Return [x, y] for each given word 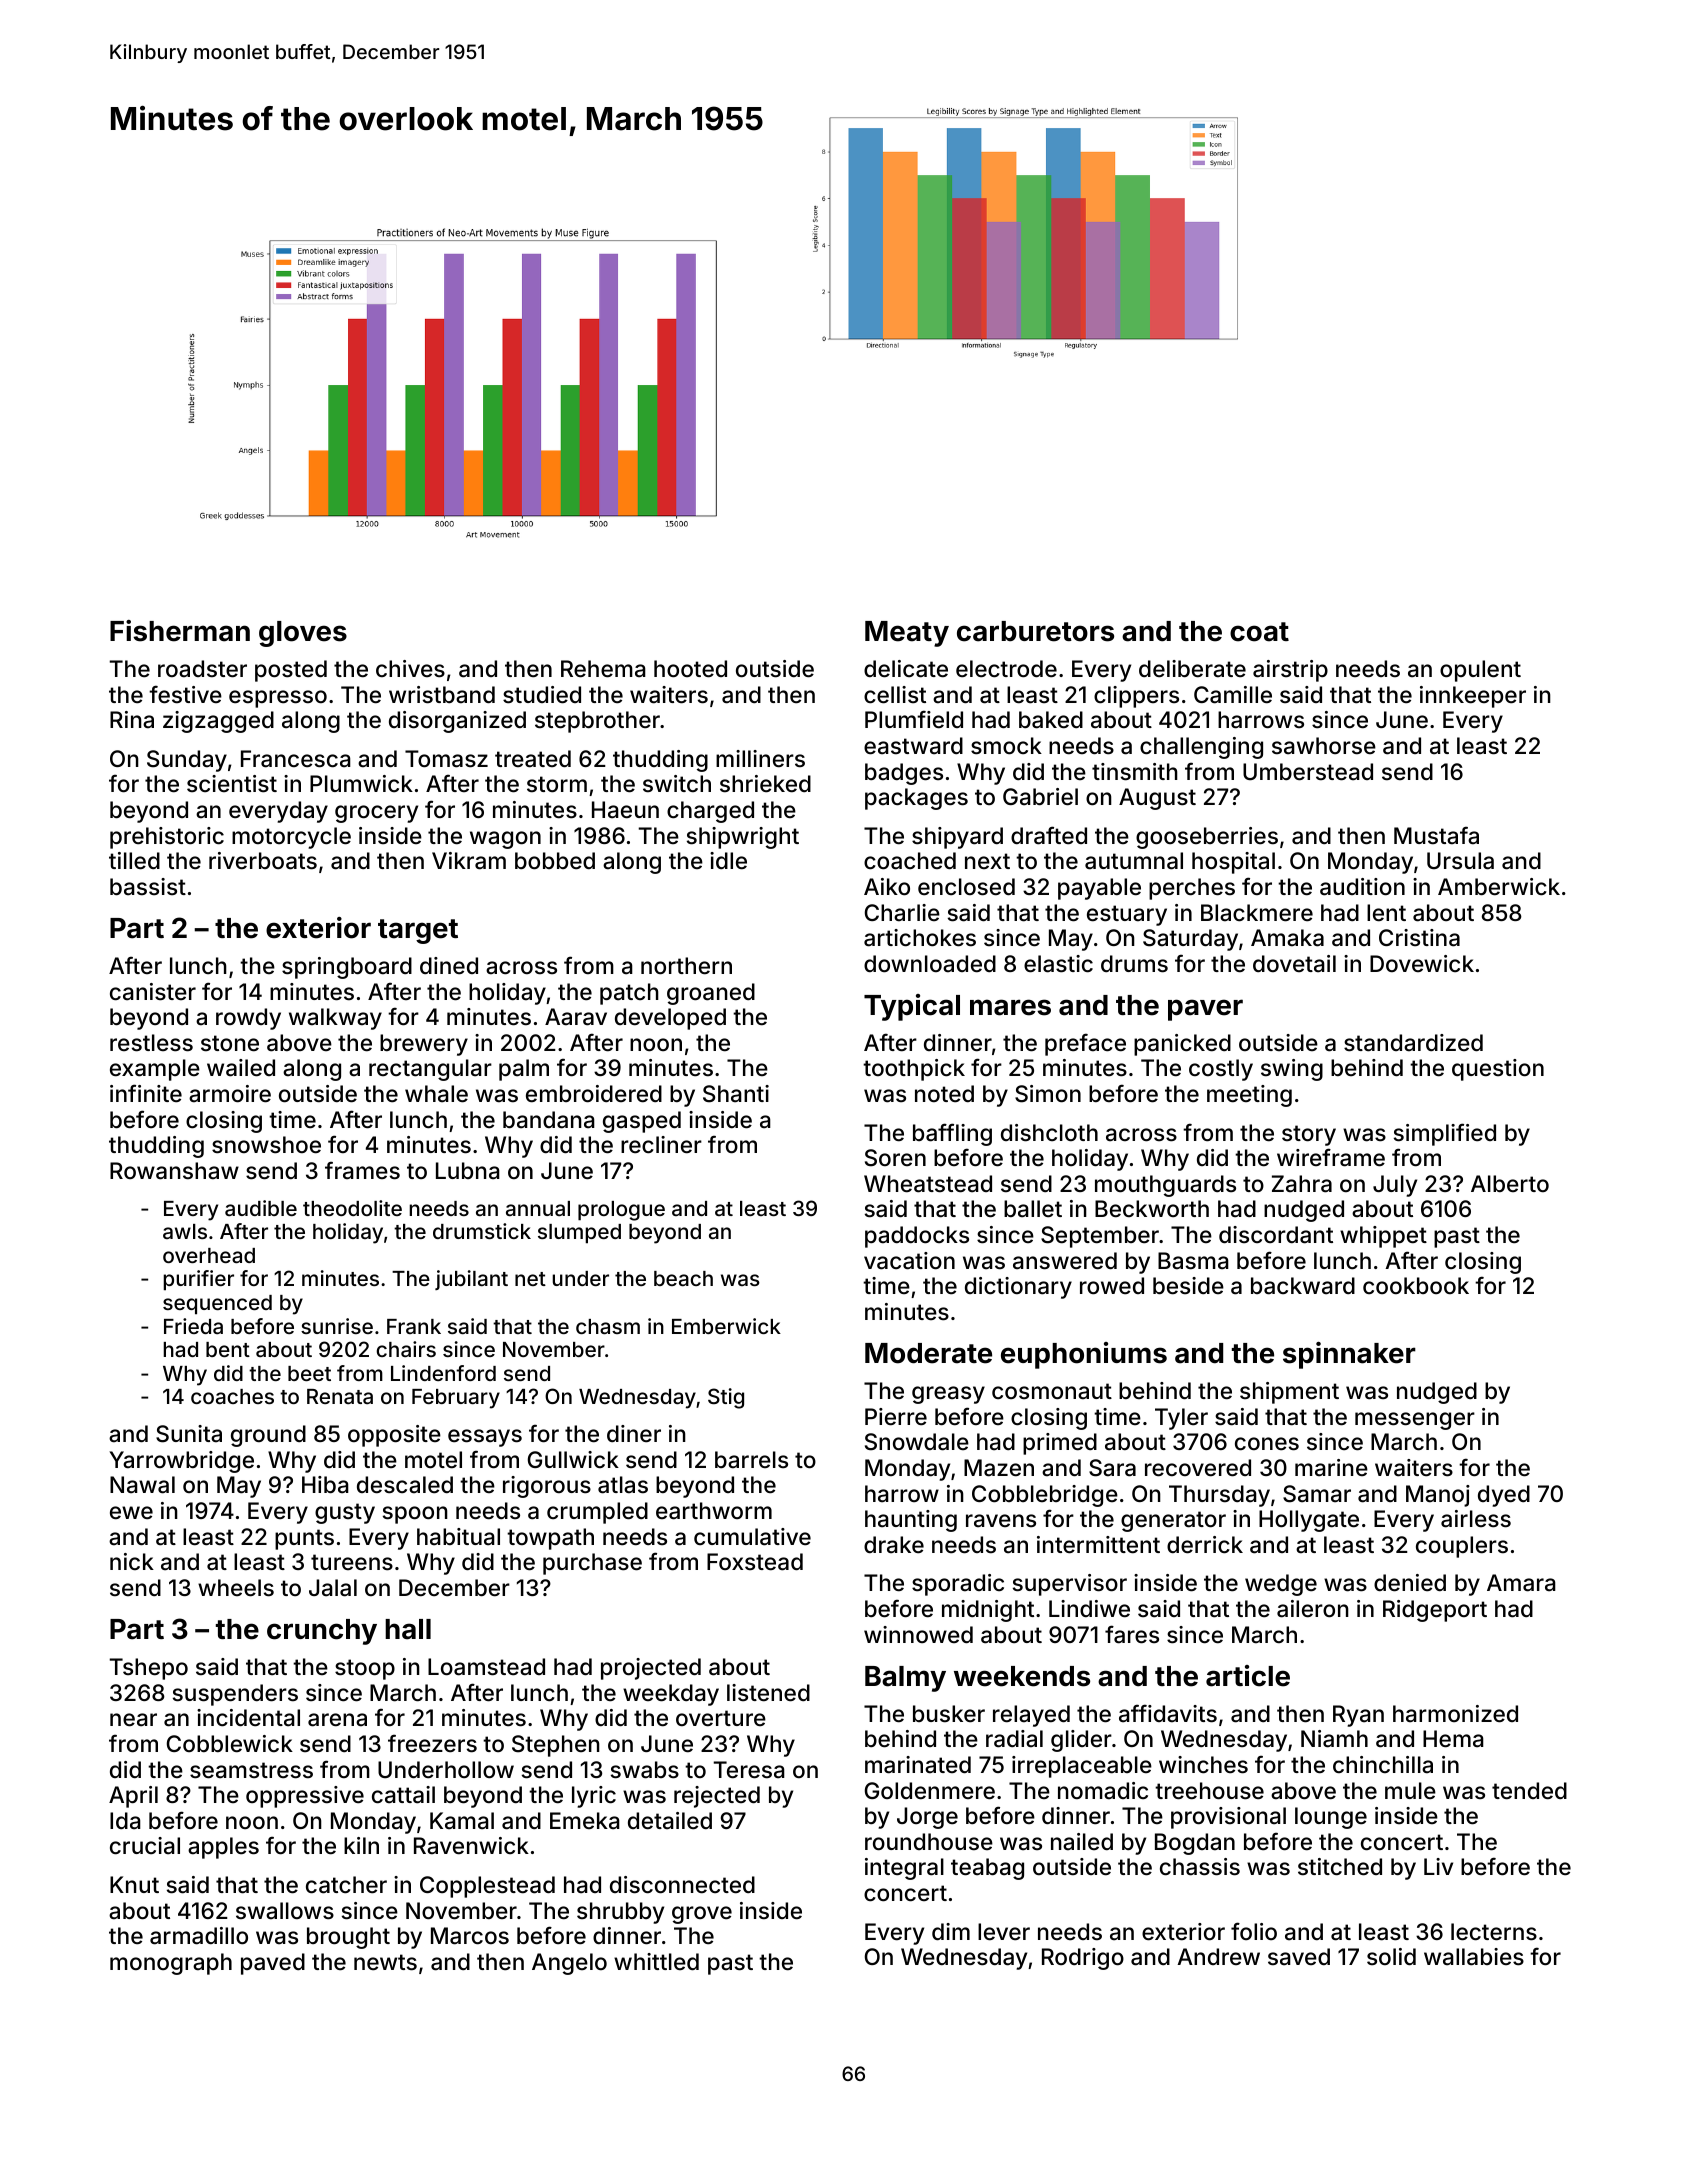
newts [385, 1962]
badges [904, 774]
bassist [148, 887]
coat [1259, 632]
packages [916, 799]
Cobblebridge [1045, 1496]
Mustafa [1436, 835]
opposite [394, 1436]
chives [410, 669]
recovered [1198, 1468]
